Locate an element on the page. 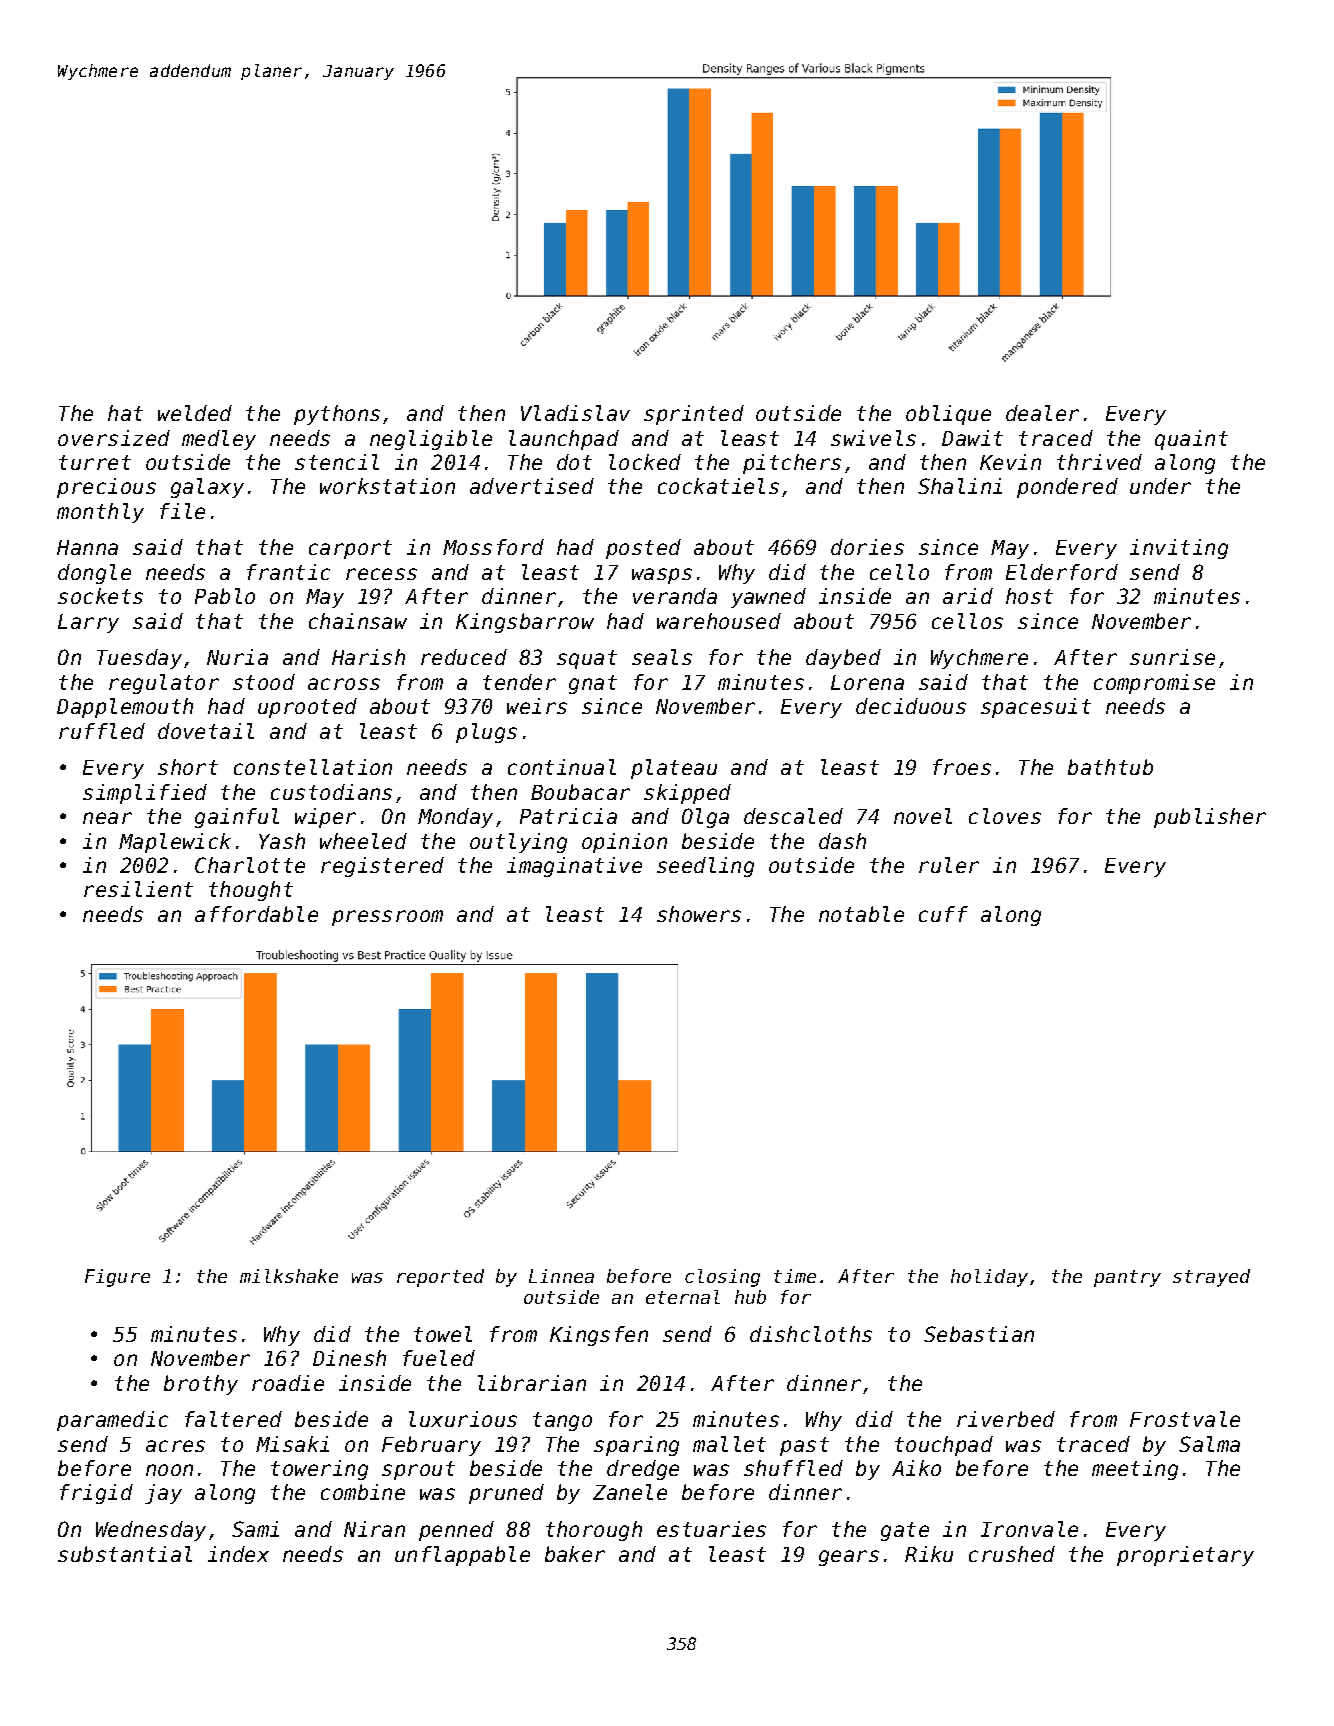 This page has height=1726, width=1334. locked is located at coordinates (645, 462).
